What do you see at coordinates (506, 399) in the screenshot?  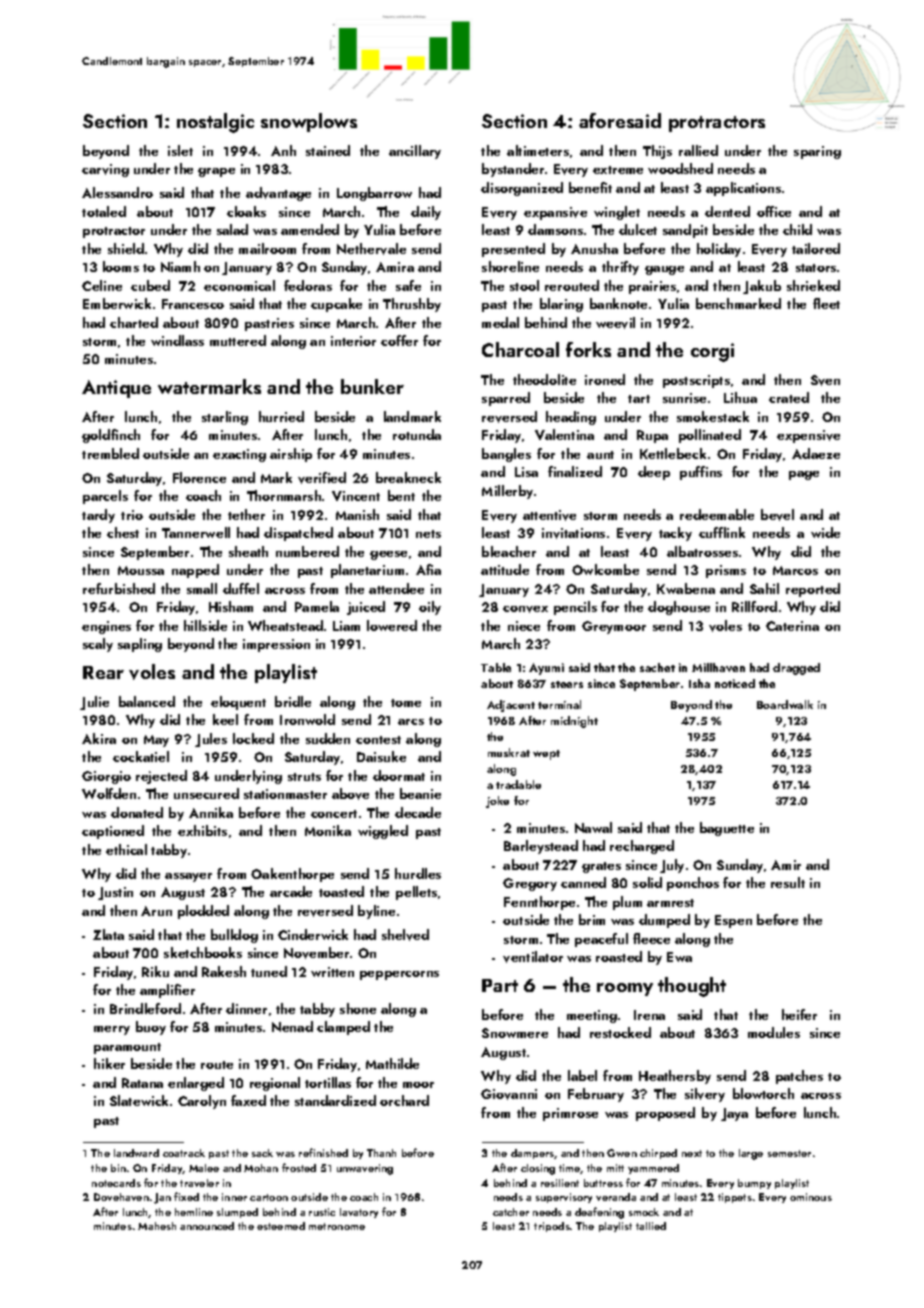 I see `sparred` at bounding box center [506, 399].
